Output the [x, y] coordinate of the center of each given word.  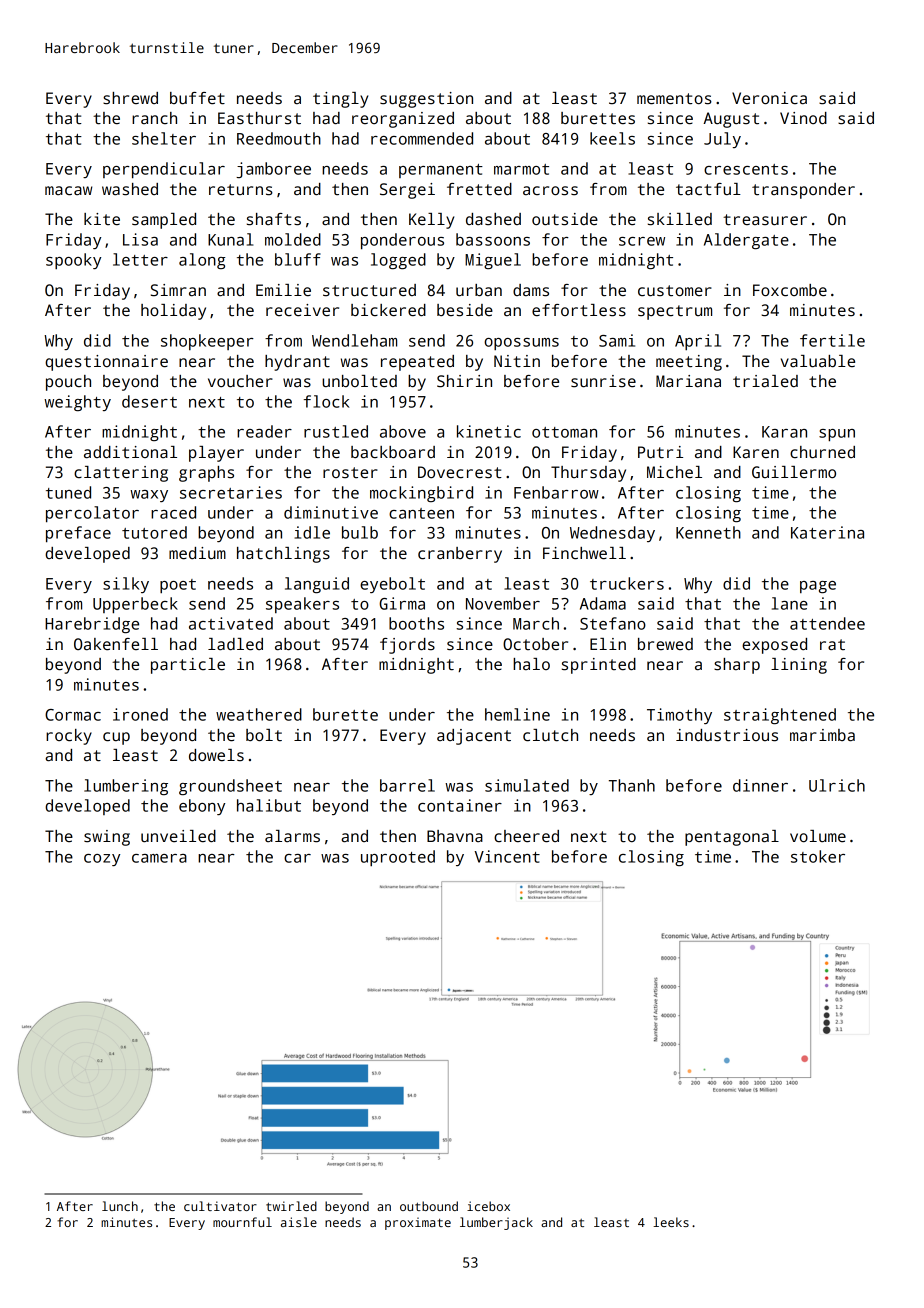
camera [159, 858]
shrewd [130, 98]
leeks [671, 1222]
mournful [242, 1222]
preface [78, 534]
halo [531, 664]
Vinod [803, 118]
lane [790, 603]
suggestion [426, 100]
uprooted [398, 858]
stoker [818, 856]
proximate [418, 1223]
